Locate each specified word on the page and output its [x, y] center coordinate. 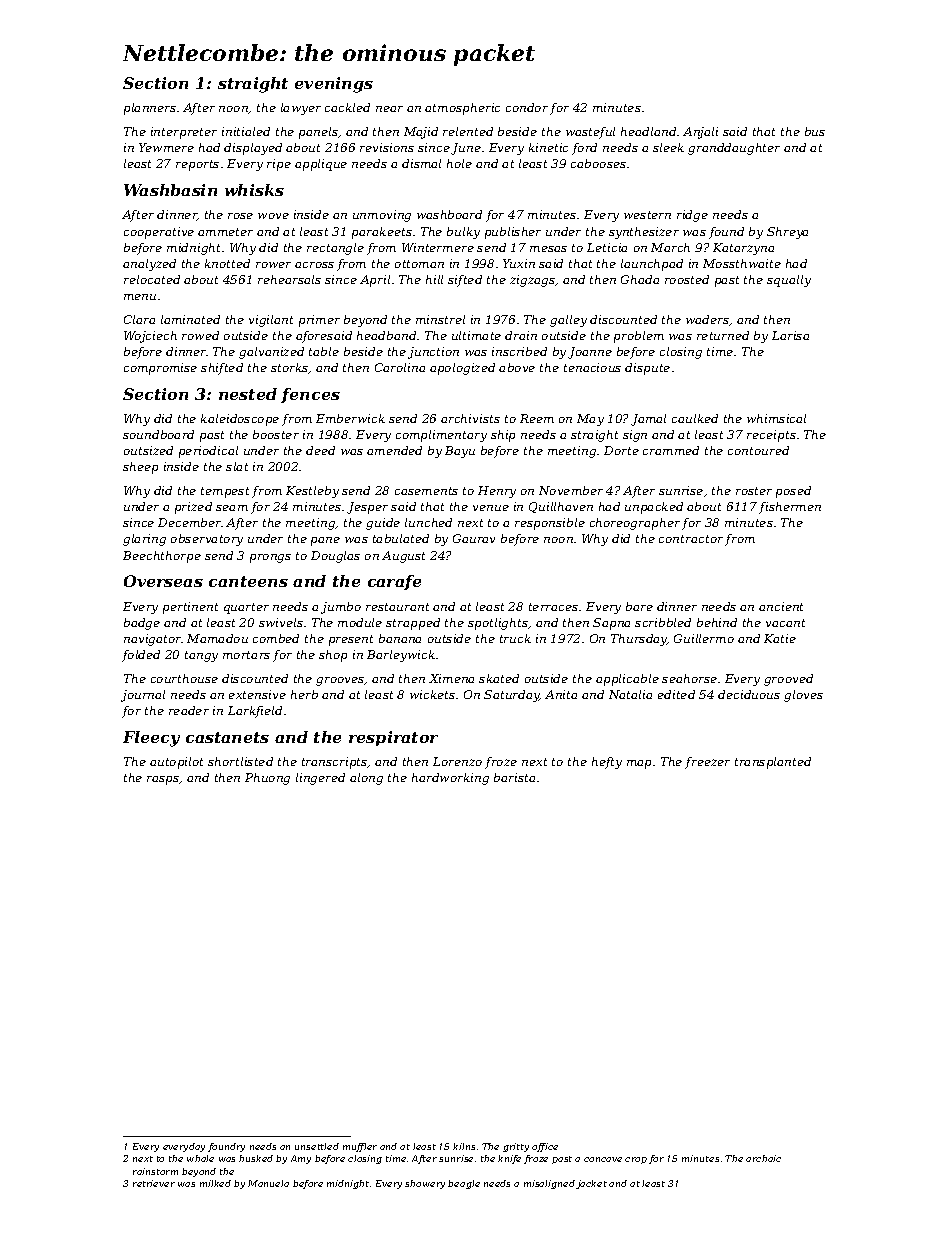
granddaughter [734, 149]
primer [319, 321]
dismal [421, 163]
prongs [270, 558]
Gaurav [474, 538]
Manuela [268, 1183]
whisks [254, 190]
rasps [163, 780]
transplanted [773, 763]
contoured [758, 450]
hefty [607, 763]
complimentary [441, 436]
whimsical [776, 418]
